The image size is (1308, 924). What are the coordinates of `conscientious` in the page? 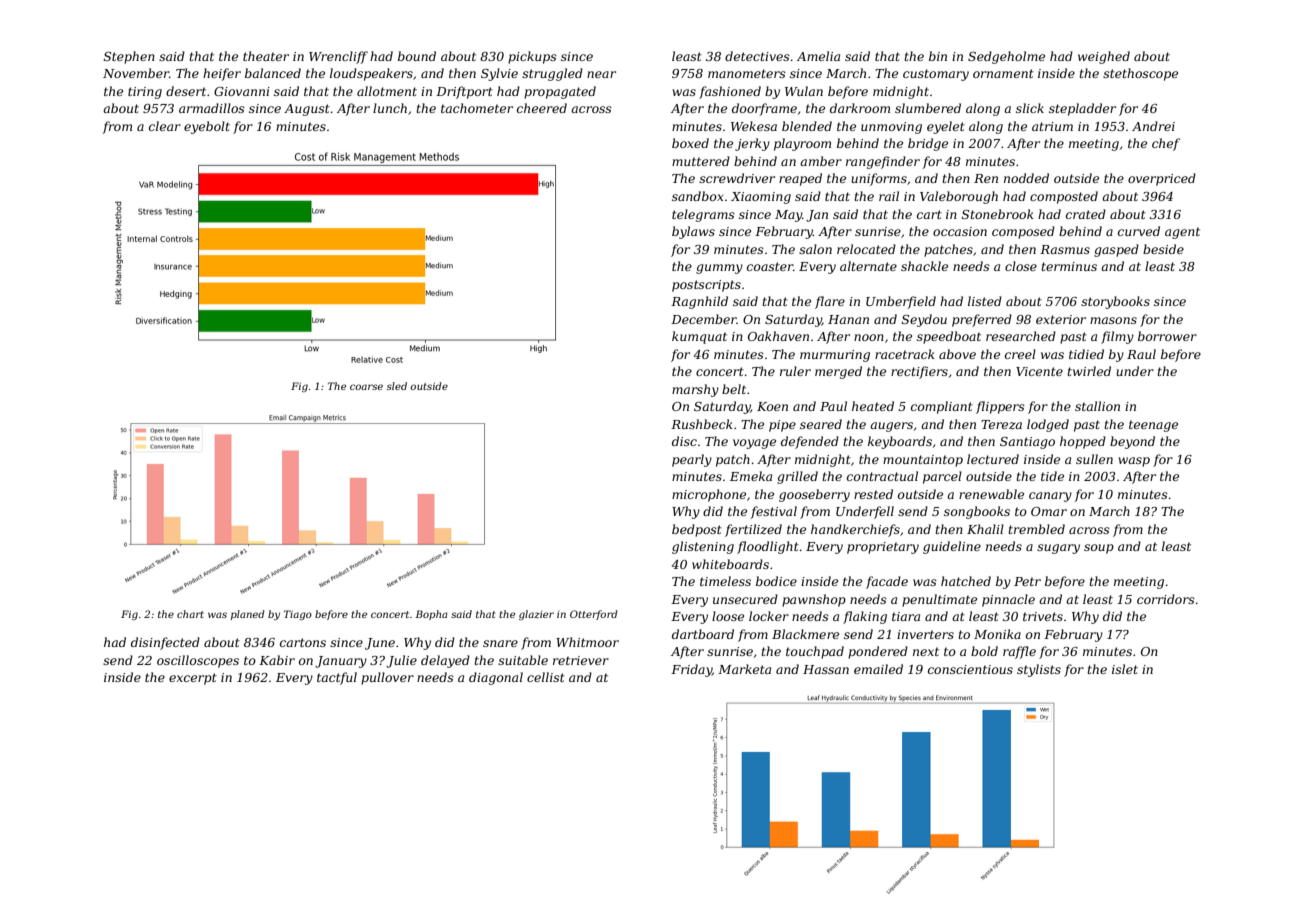 It's located at (970, 669).
